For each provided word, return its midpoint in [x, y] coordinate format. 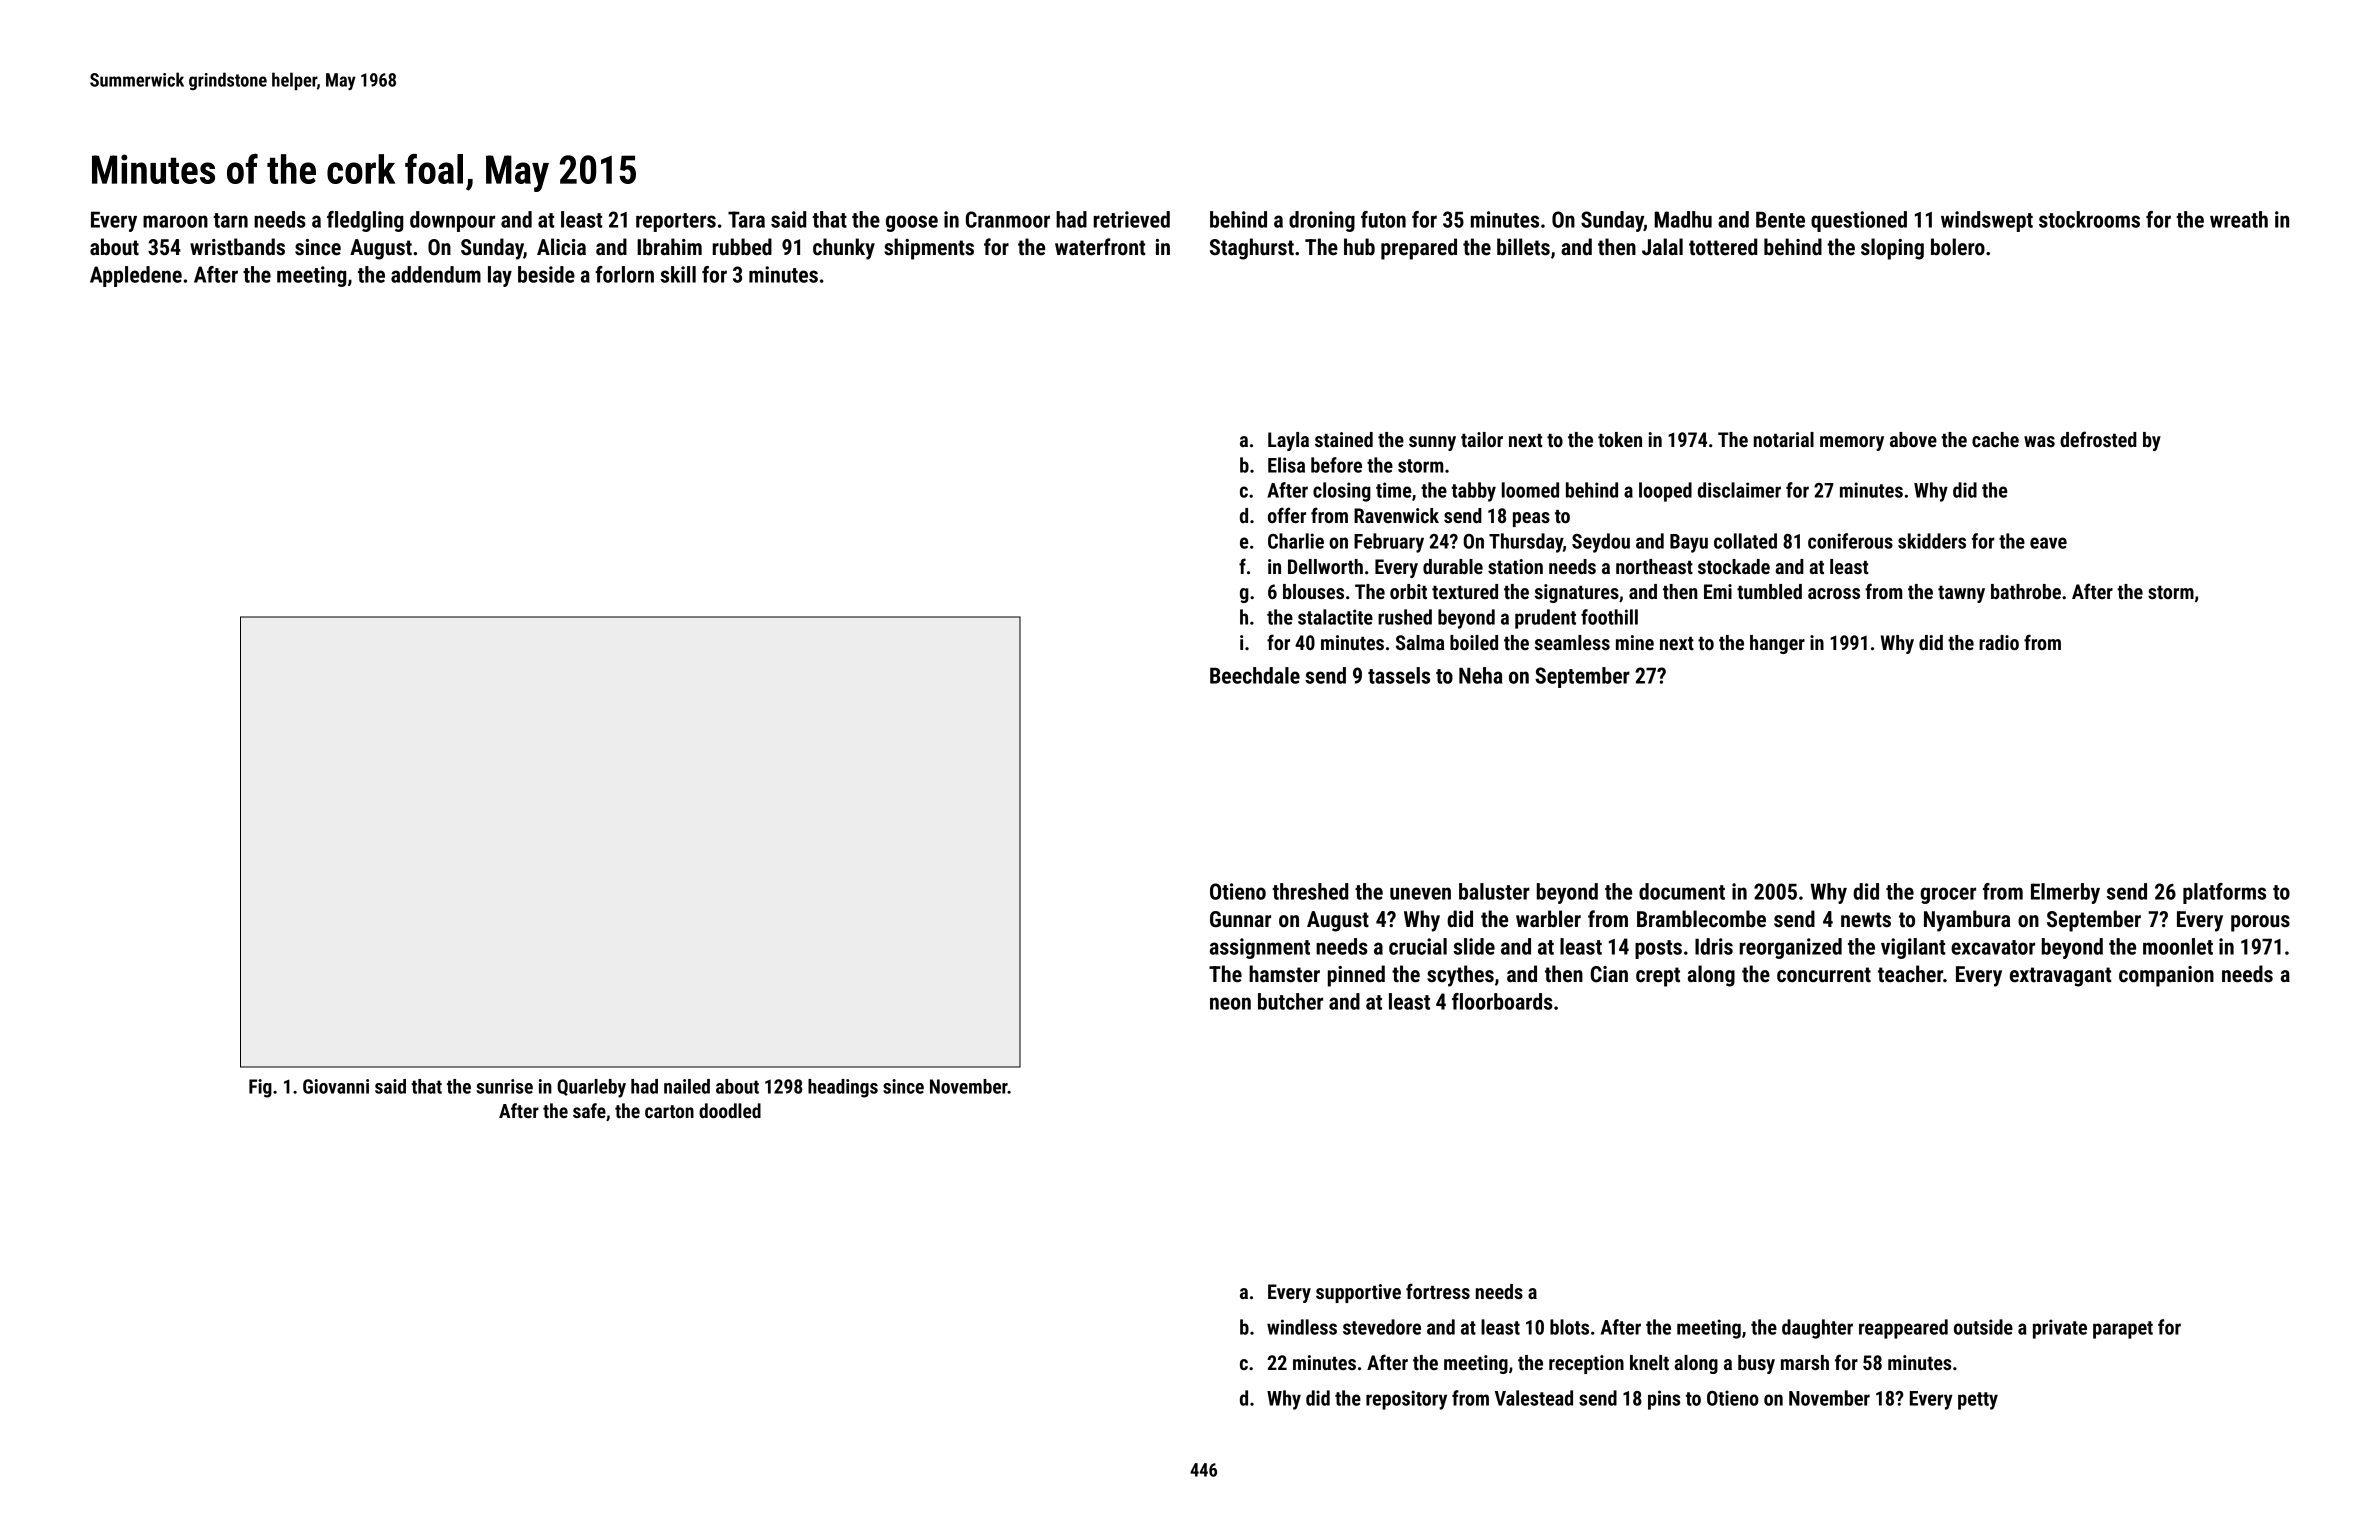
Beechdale [1255, 675]
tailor [1482, 439]
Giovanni [336, 1086]
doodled [730, 1110]
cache [1995, 439]
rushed [1405, 617]
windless [1302, 1327]
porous [2260, 923]
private [2060, 1329]
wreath [2239, 219]
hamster [1284, 974]
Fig [260, 1088]
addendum [436, 274]
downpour [452, 221]
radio [1999, 642]
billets [1523, 247]
